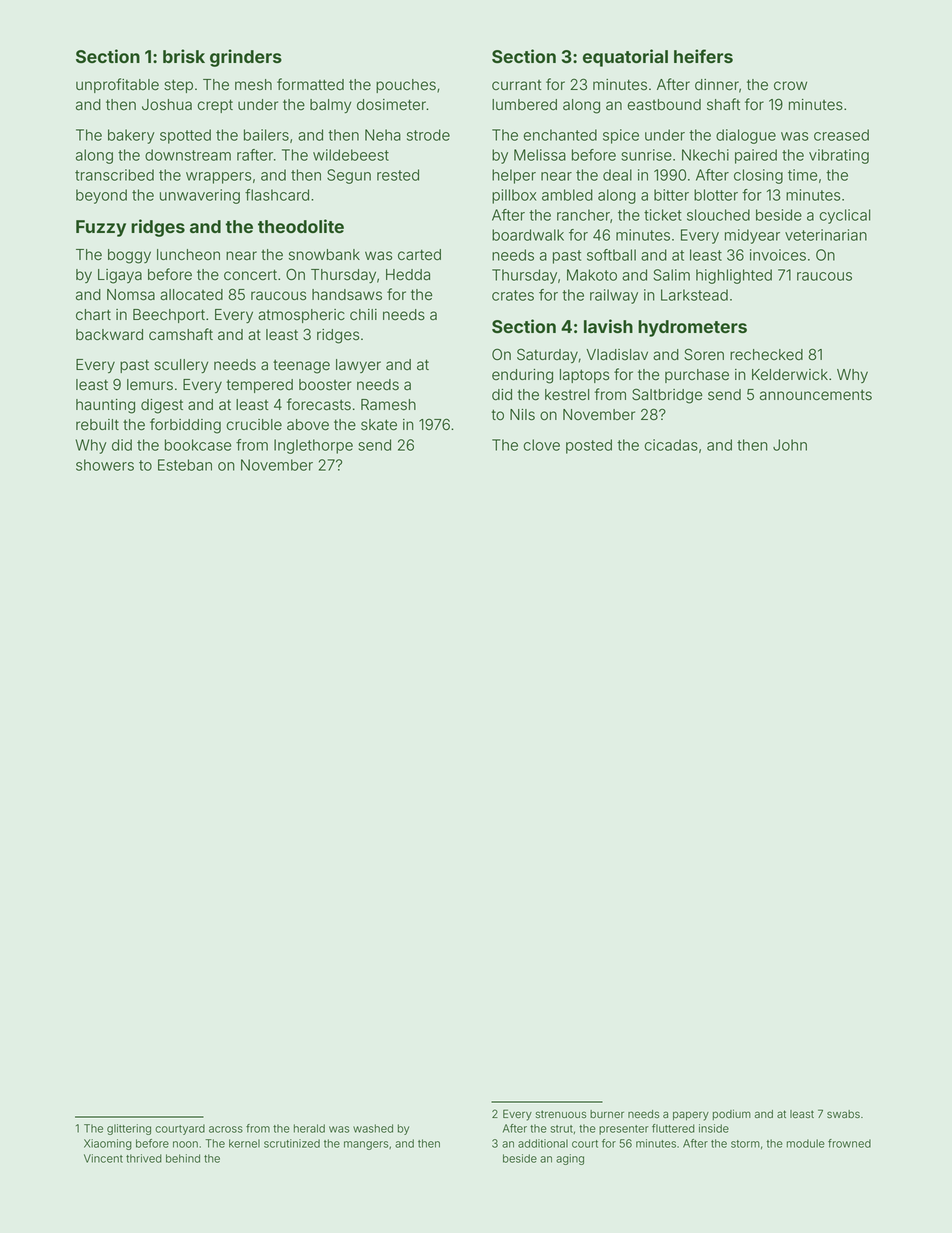 Image resolution: width=952 pixels, height=1233 pixels. What do you see at coordinates (105, 465) in the screenshot?
I see `showers` at bounding box center [105, 465].
